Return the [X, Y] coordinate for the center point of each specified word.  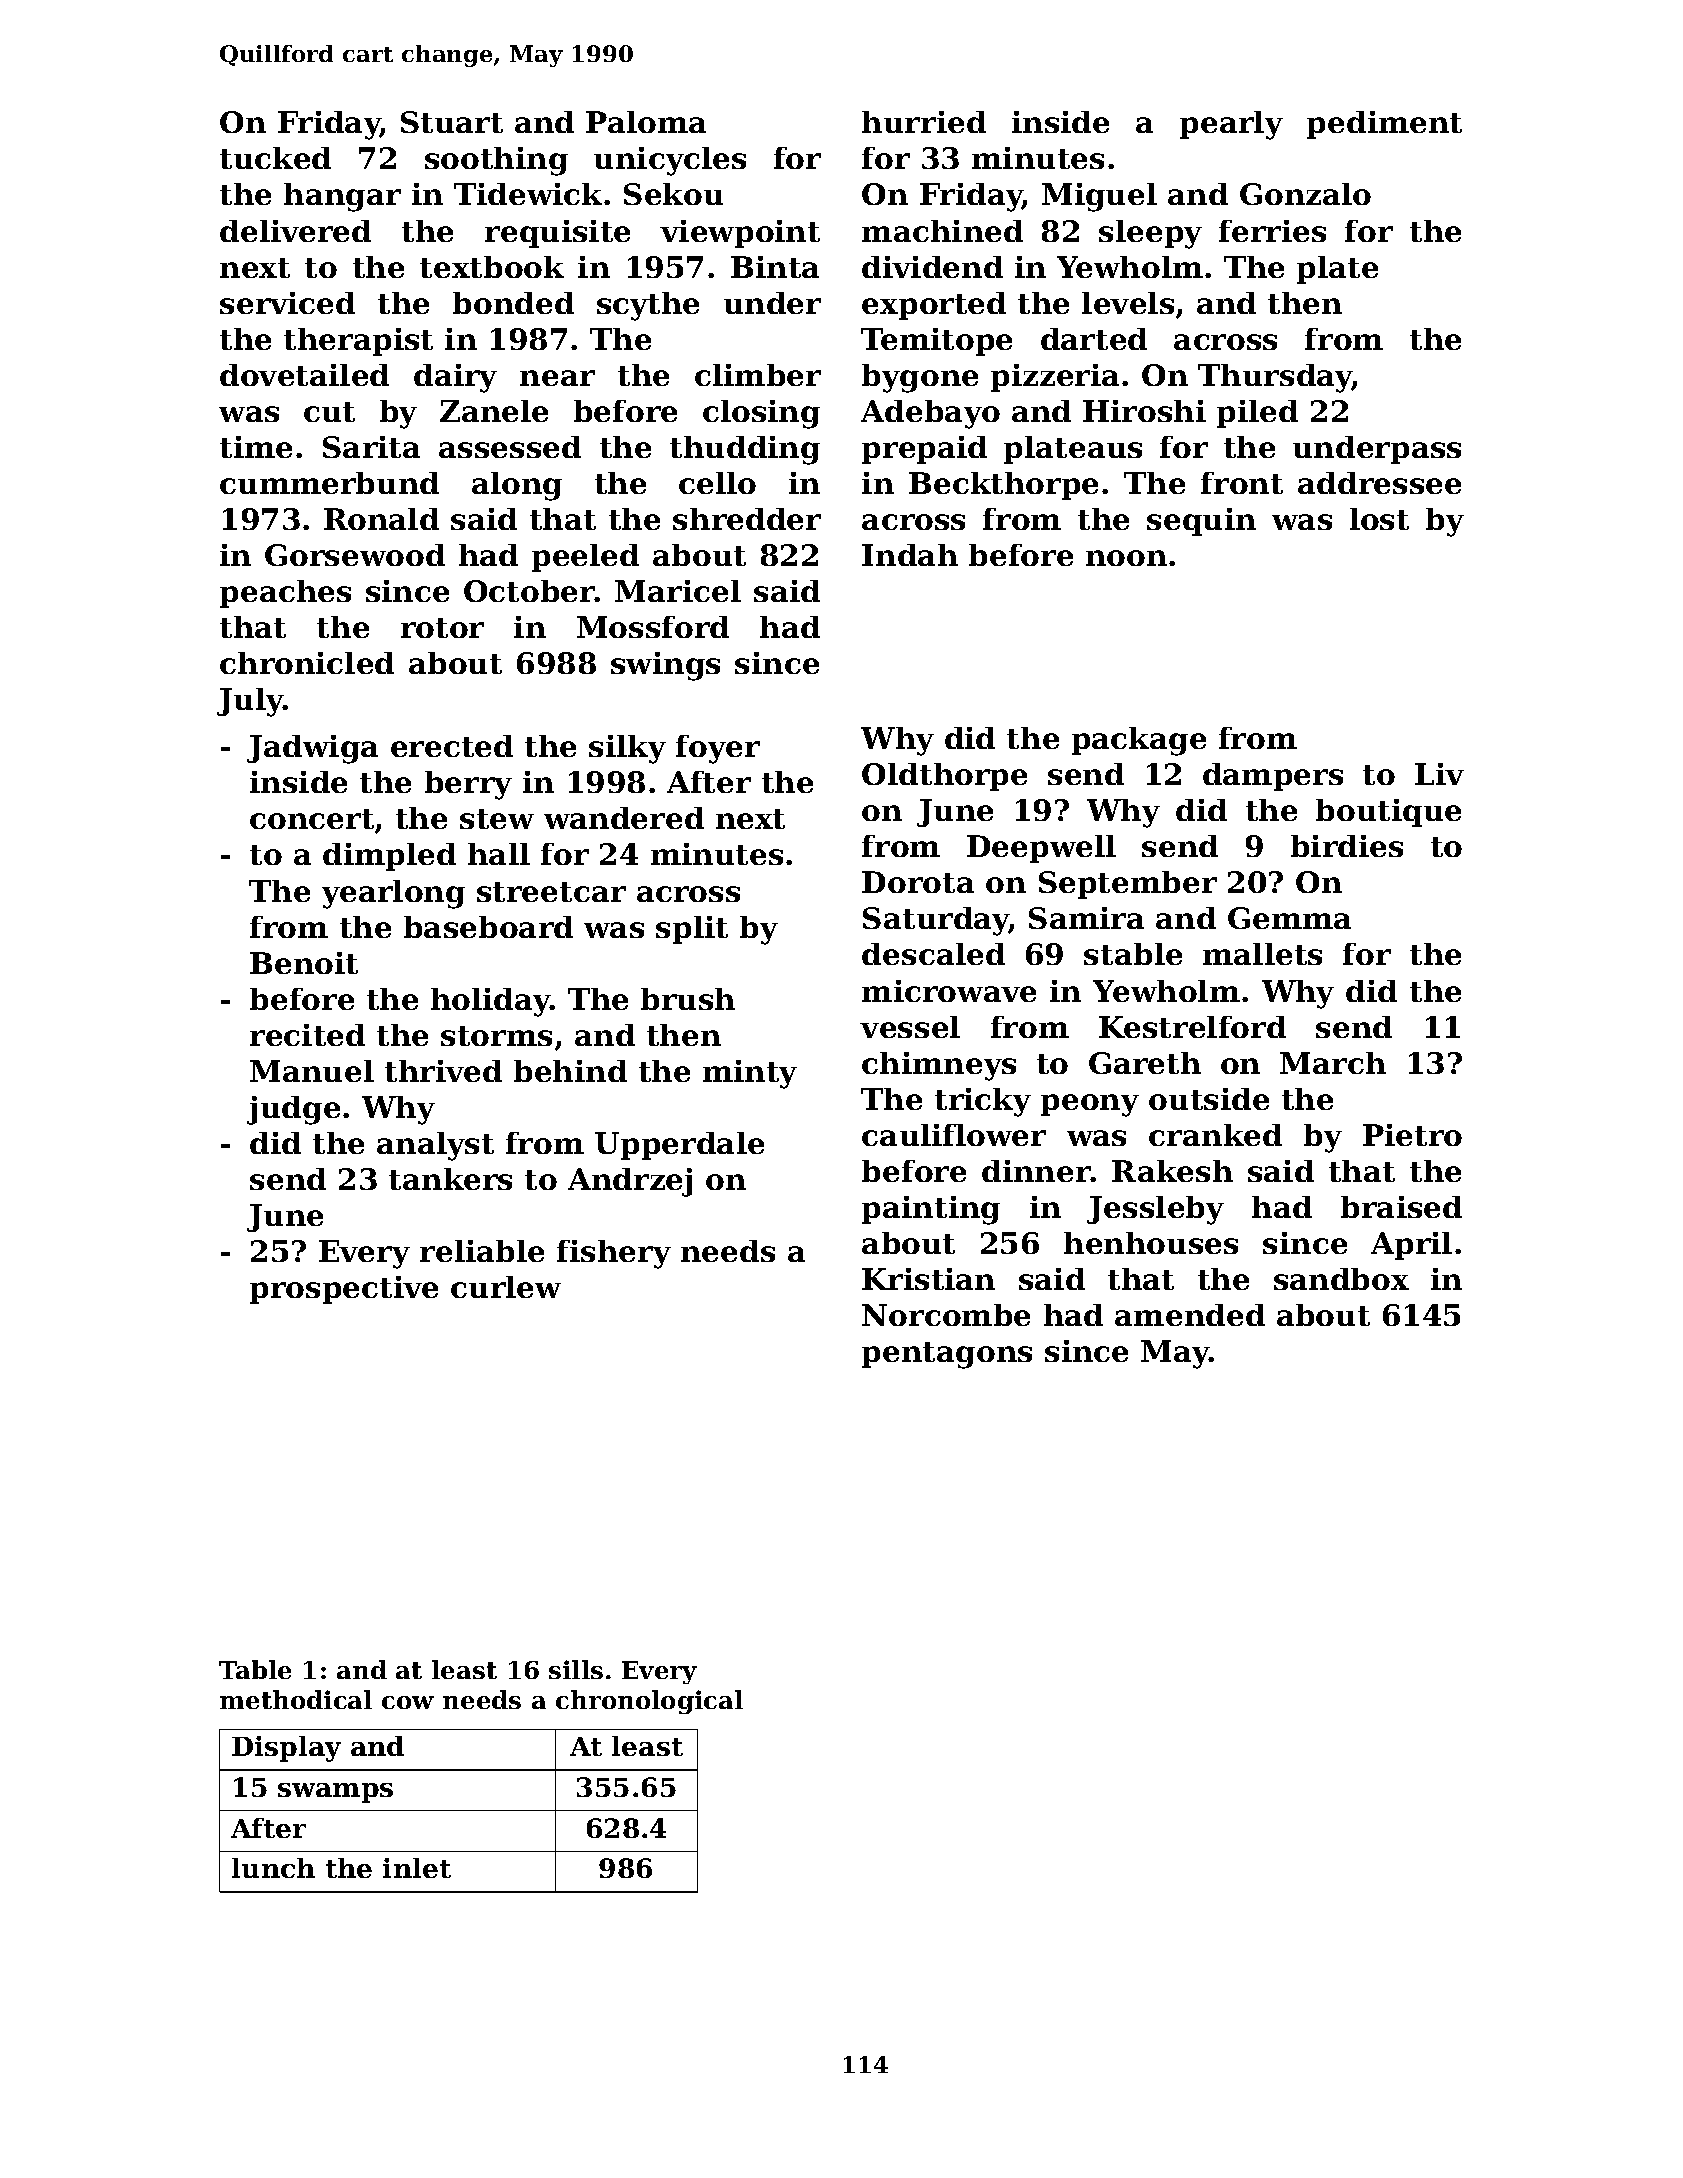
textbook [492, 267]
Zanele [494, 411]
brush [688, 999]
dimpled [389, 857]
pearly [1231, 125]
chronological [649, 1702]
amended [1190, 1315]
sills [576, 1669]
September [1128, 885]
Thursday [1275, 378]
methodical [296, 1699]
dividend [932, 267]
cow [408, 1702]
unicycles [670, 161]
